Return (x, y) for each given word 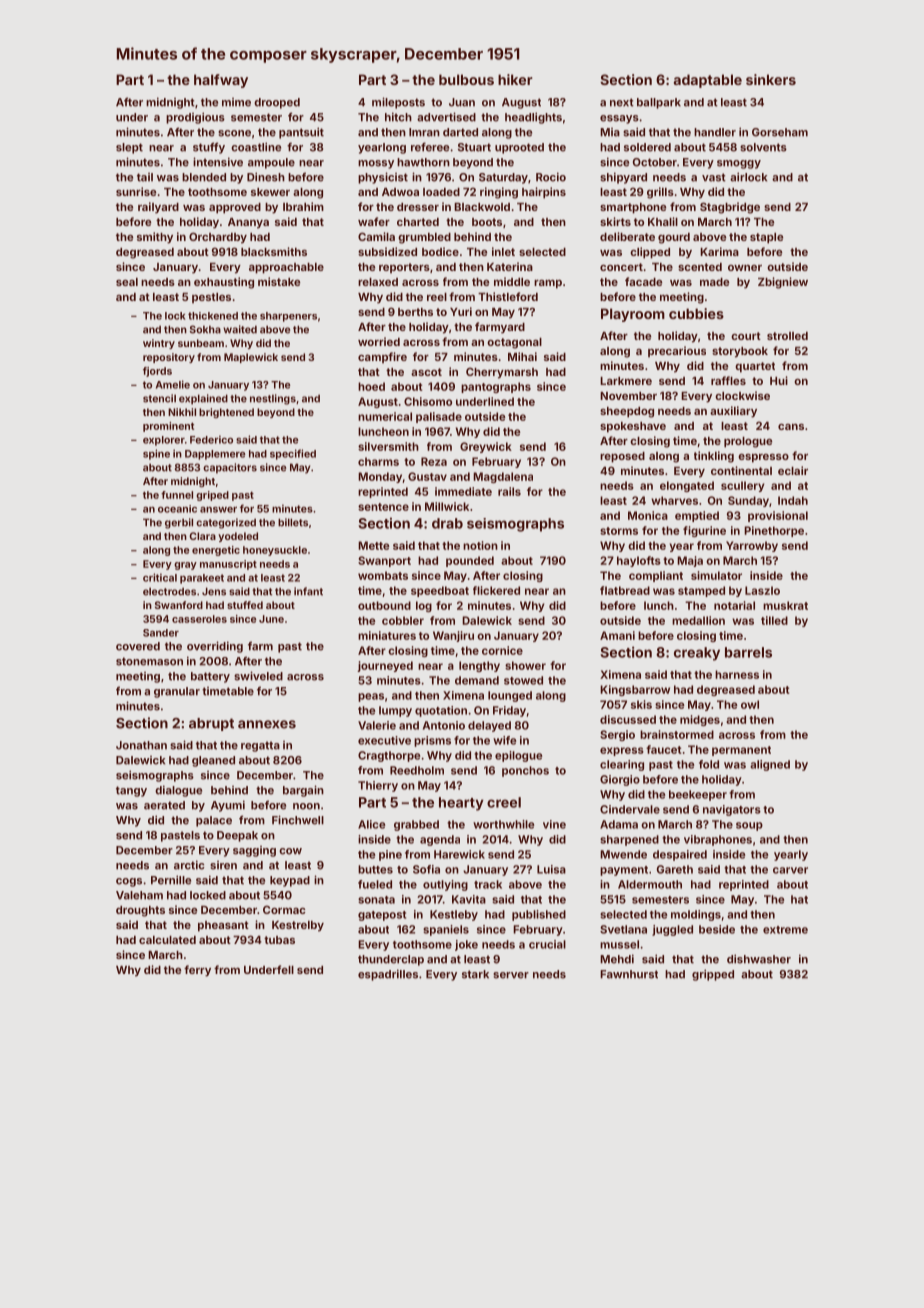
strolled (787, 336)
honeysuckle (275, 551)
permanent (741, 751)
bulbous (466, 79)
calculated (167, 940)
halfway (221, 81)
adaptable (708, 81)
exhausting (224, 283)
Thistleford (508, 296)
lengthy (479, 666)
